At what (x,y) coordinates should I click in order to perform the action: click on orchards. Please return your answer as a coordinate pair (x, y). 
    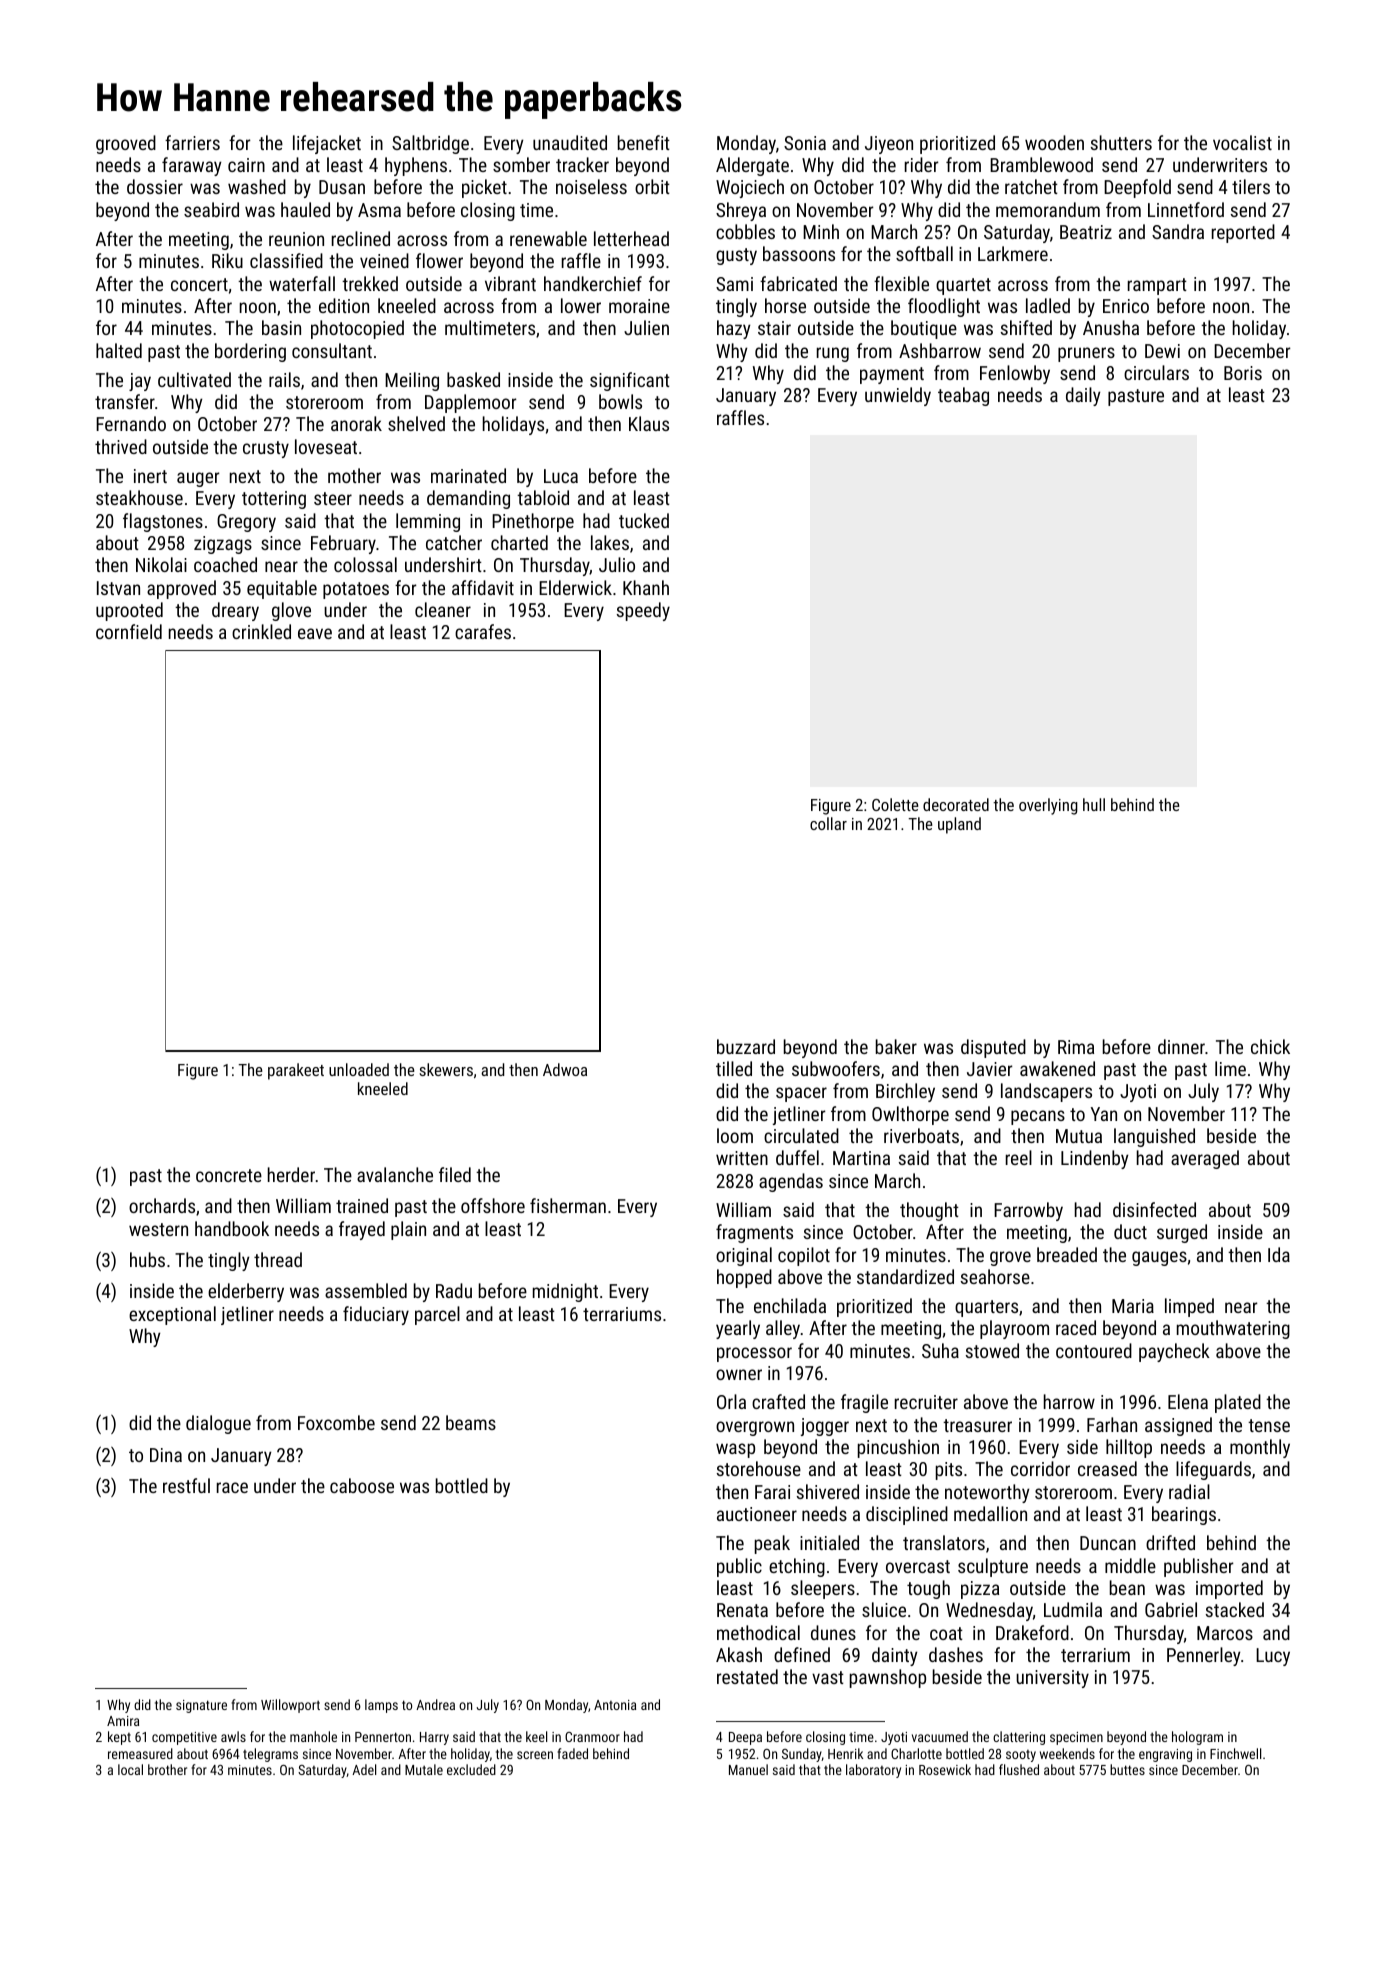
    Looking at the image, I should click on (162, 1205).
